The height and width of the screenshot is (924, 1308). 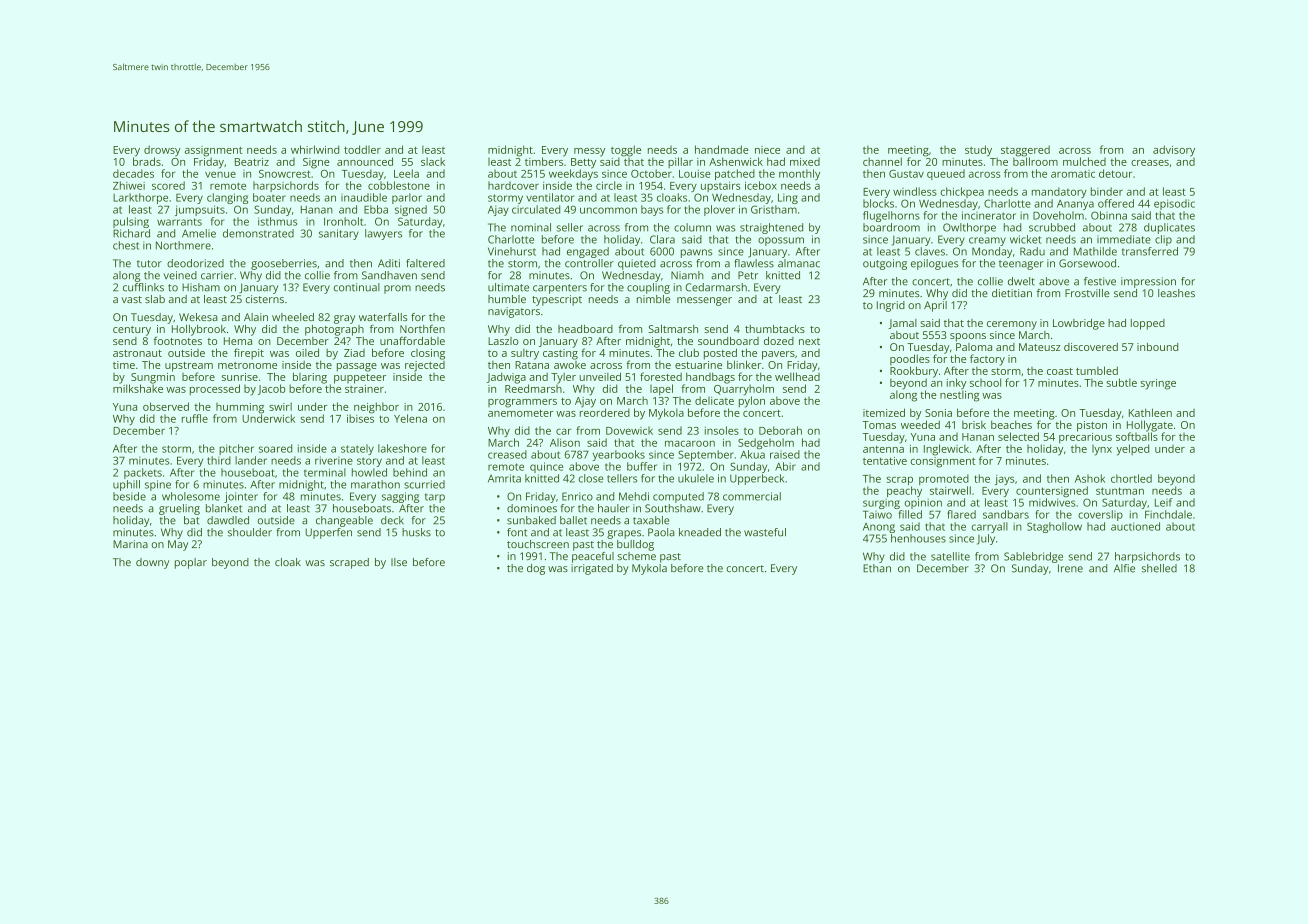 I want to click on straightened, so click(x=771, y=228).
